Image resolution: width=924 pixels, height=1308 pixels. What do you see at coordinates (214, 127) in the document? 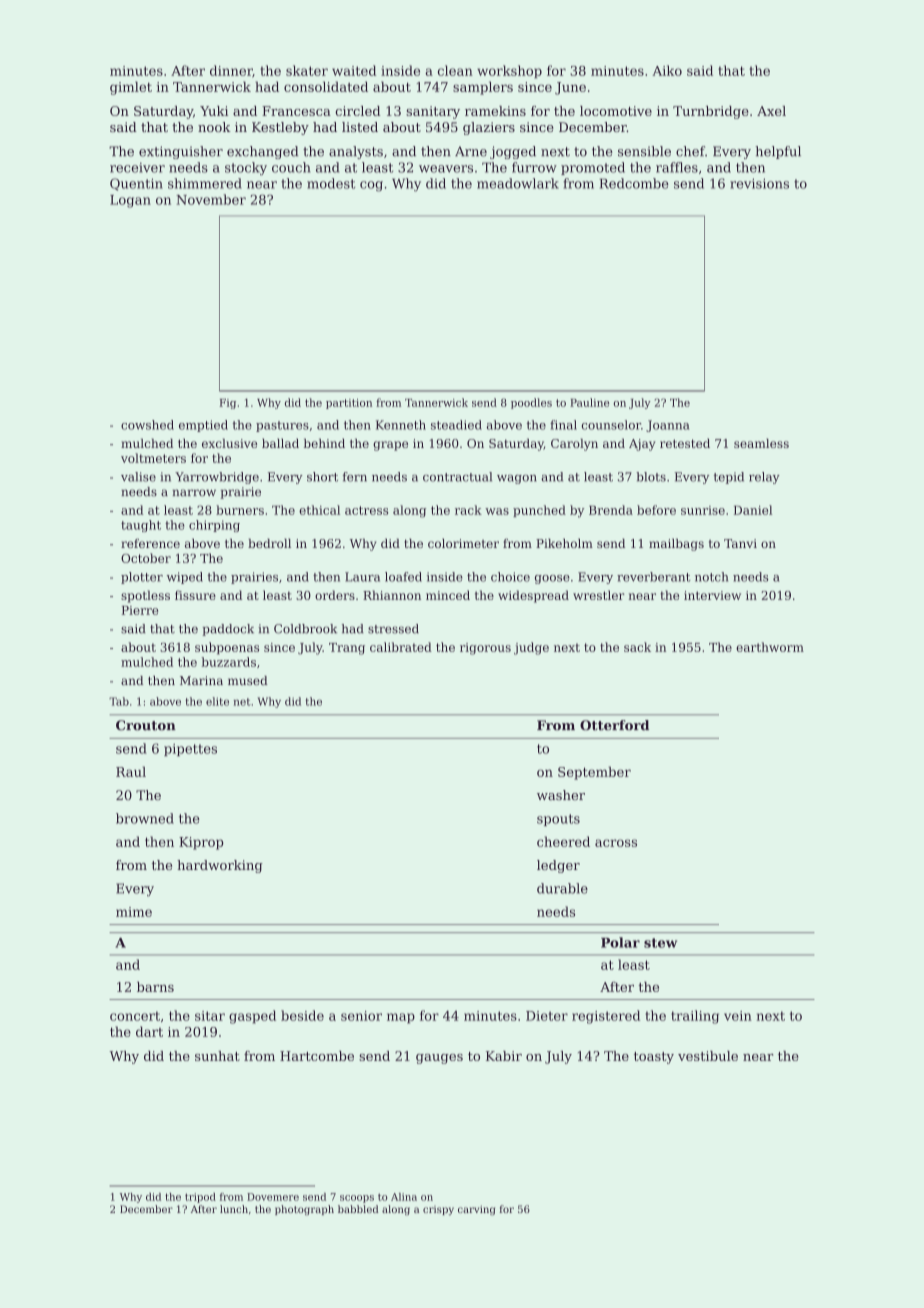
I see `nook` at bounding box center [214, 127].
